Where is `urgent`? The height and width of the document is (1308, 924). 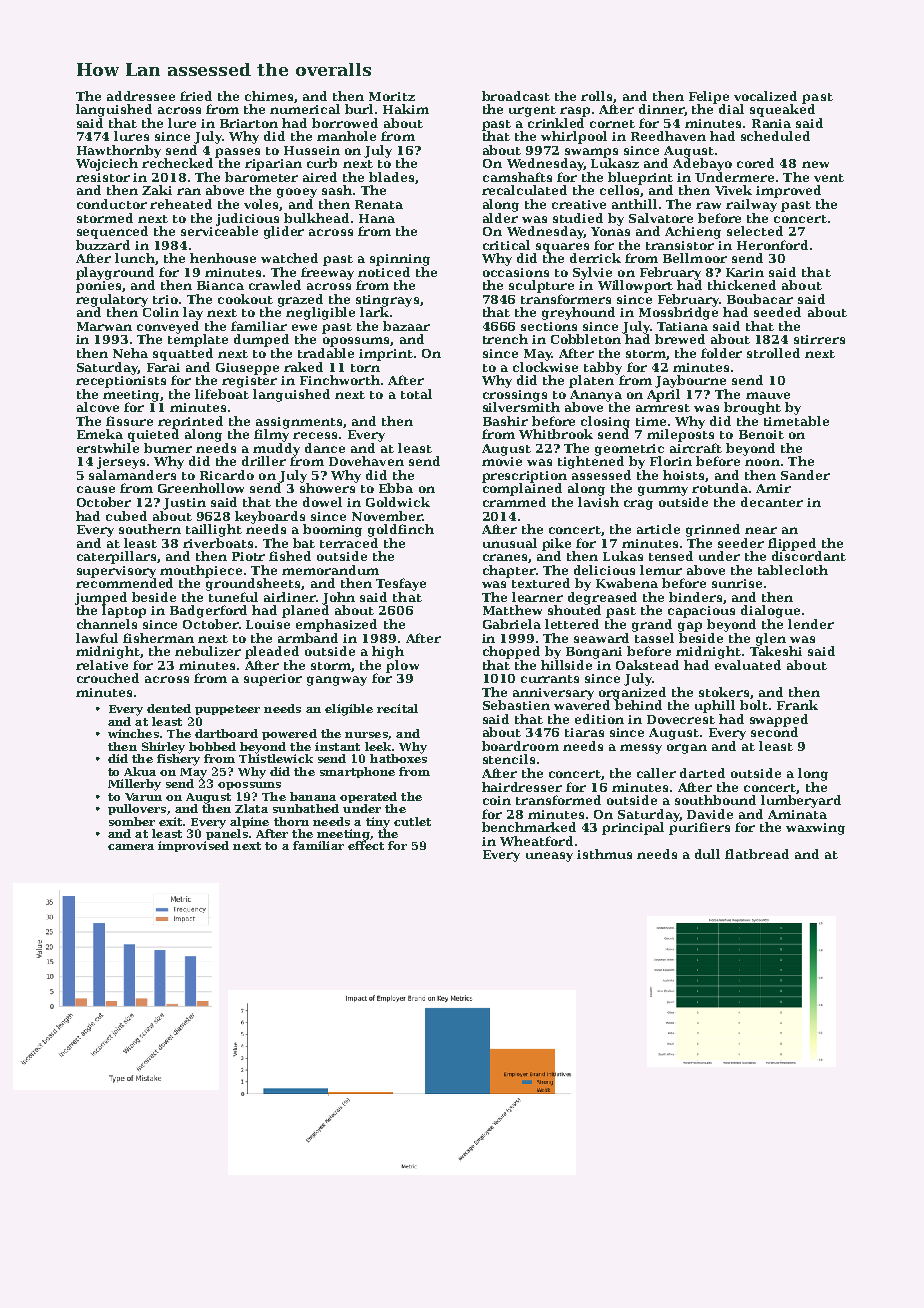 urgent is located at coordinates (532, 111).
